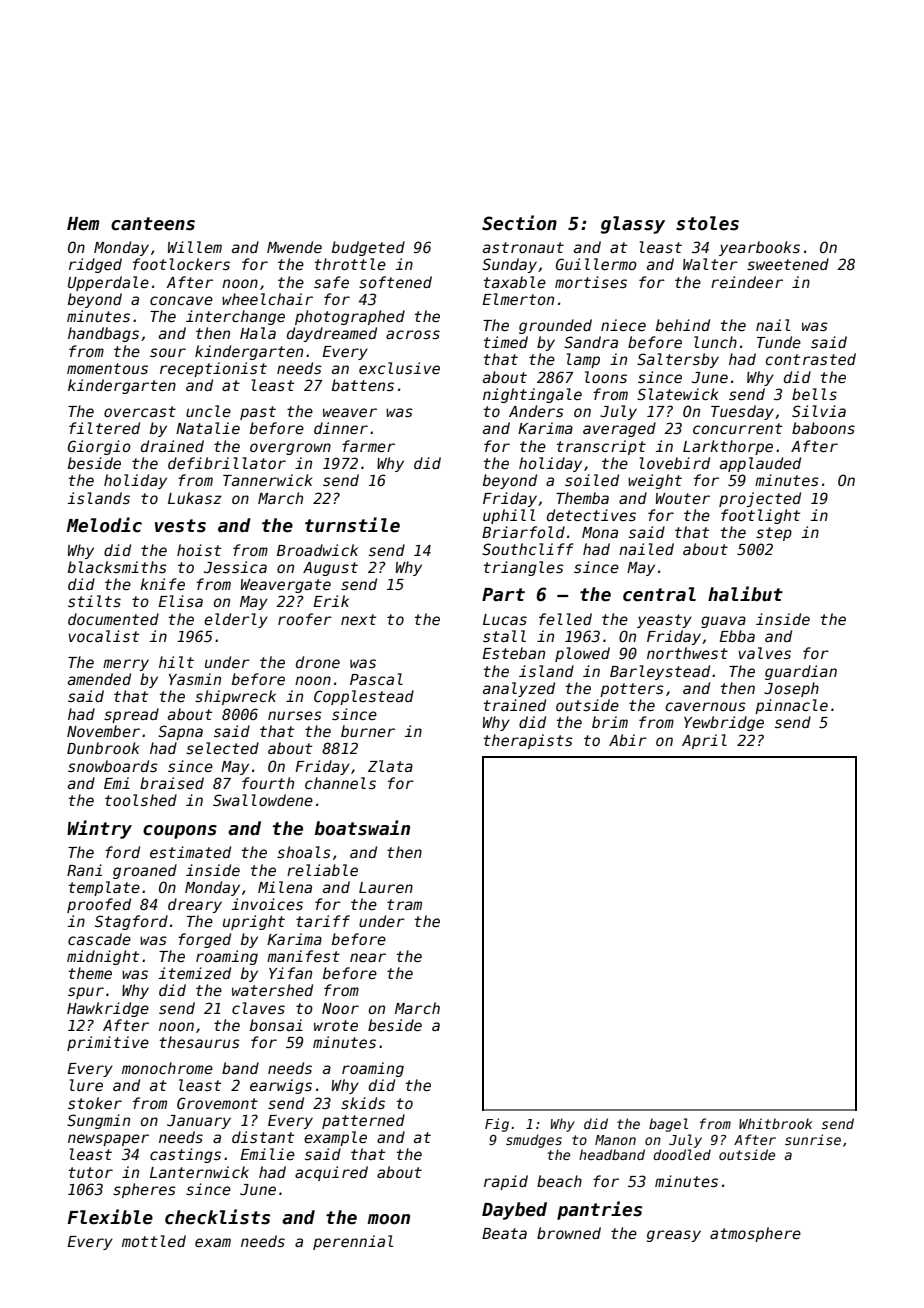 Image resolution: width=924 pixels, height=1308 pixels. What do you see at coordinates (760, 464) in the screenshot?
I see `applauded` at bounding box center [760, 464].
